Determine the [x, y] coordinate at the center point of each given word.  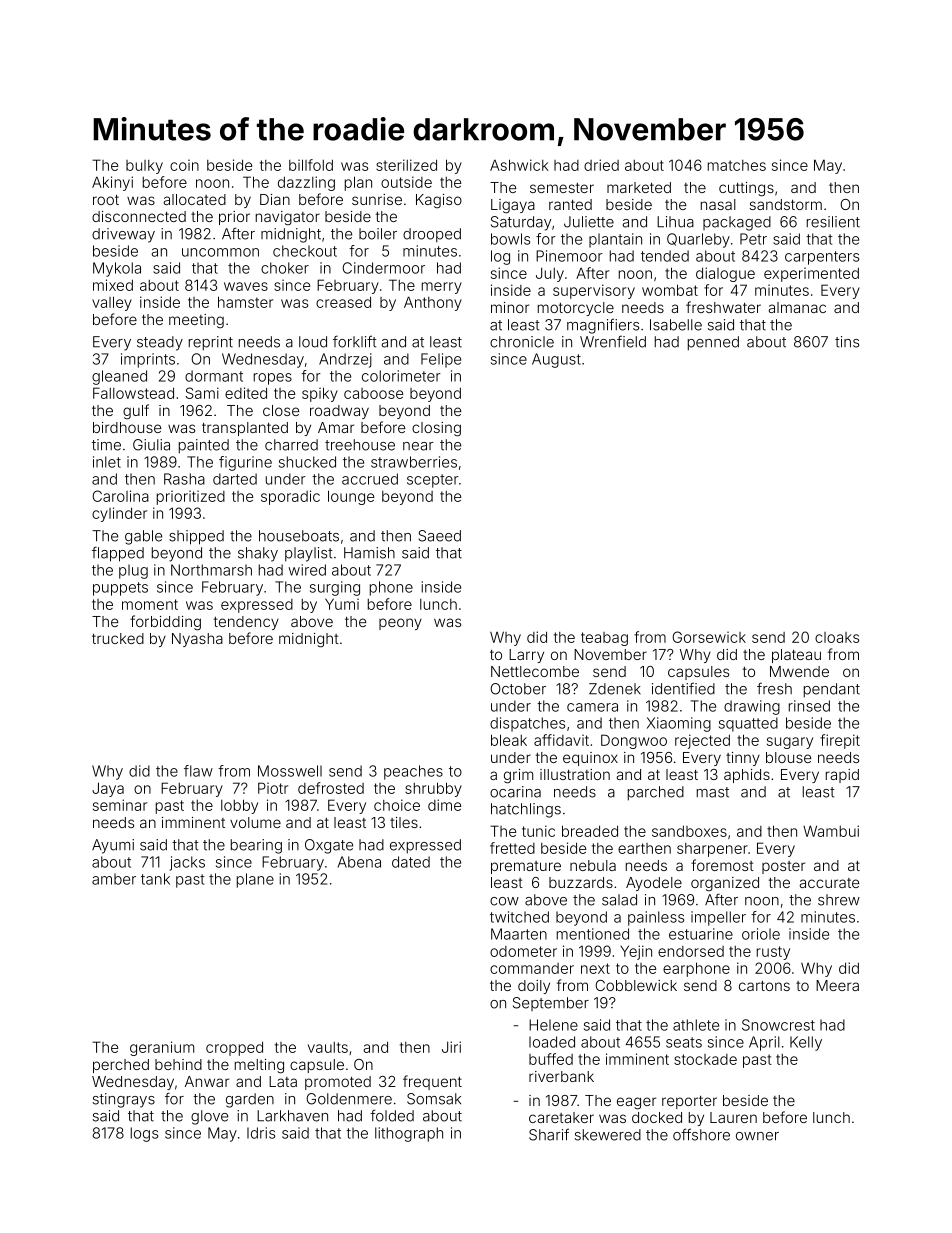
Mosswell [290, 771]
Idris [261, 1133]
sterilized [406, 165]
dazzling [306, 183]
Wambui [831, 831]
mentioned [593, 934]
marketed [639, 187]
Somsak [434, 1099]
